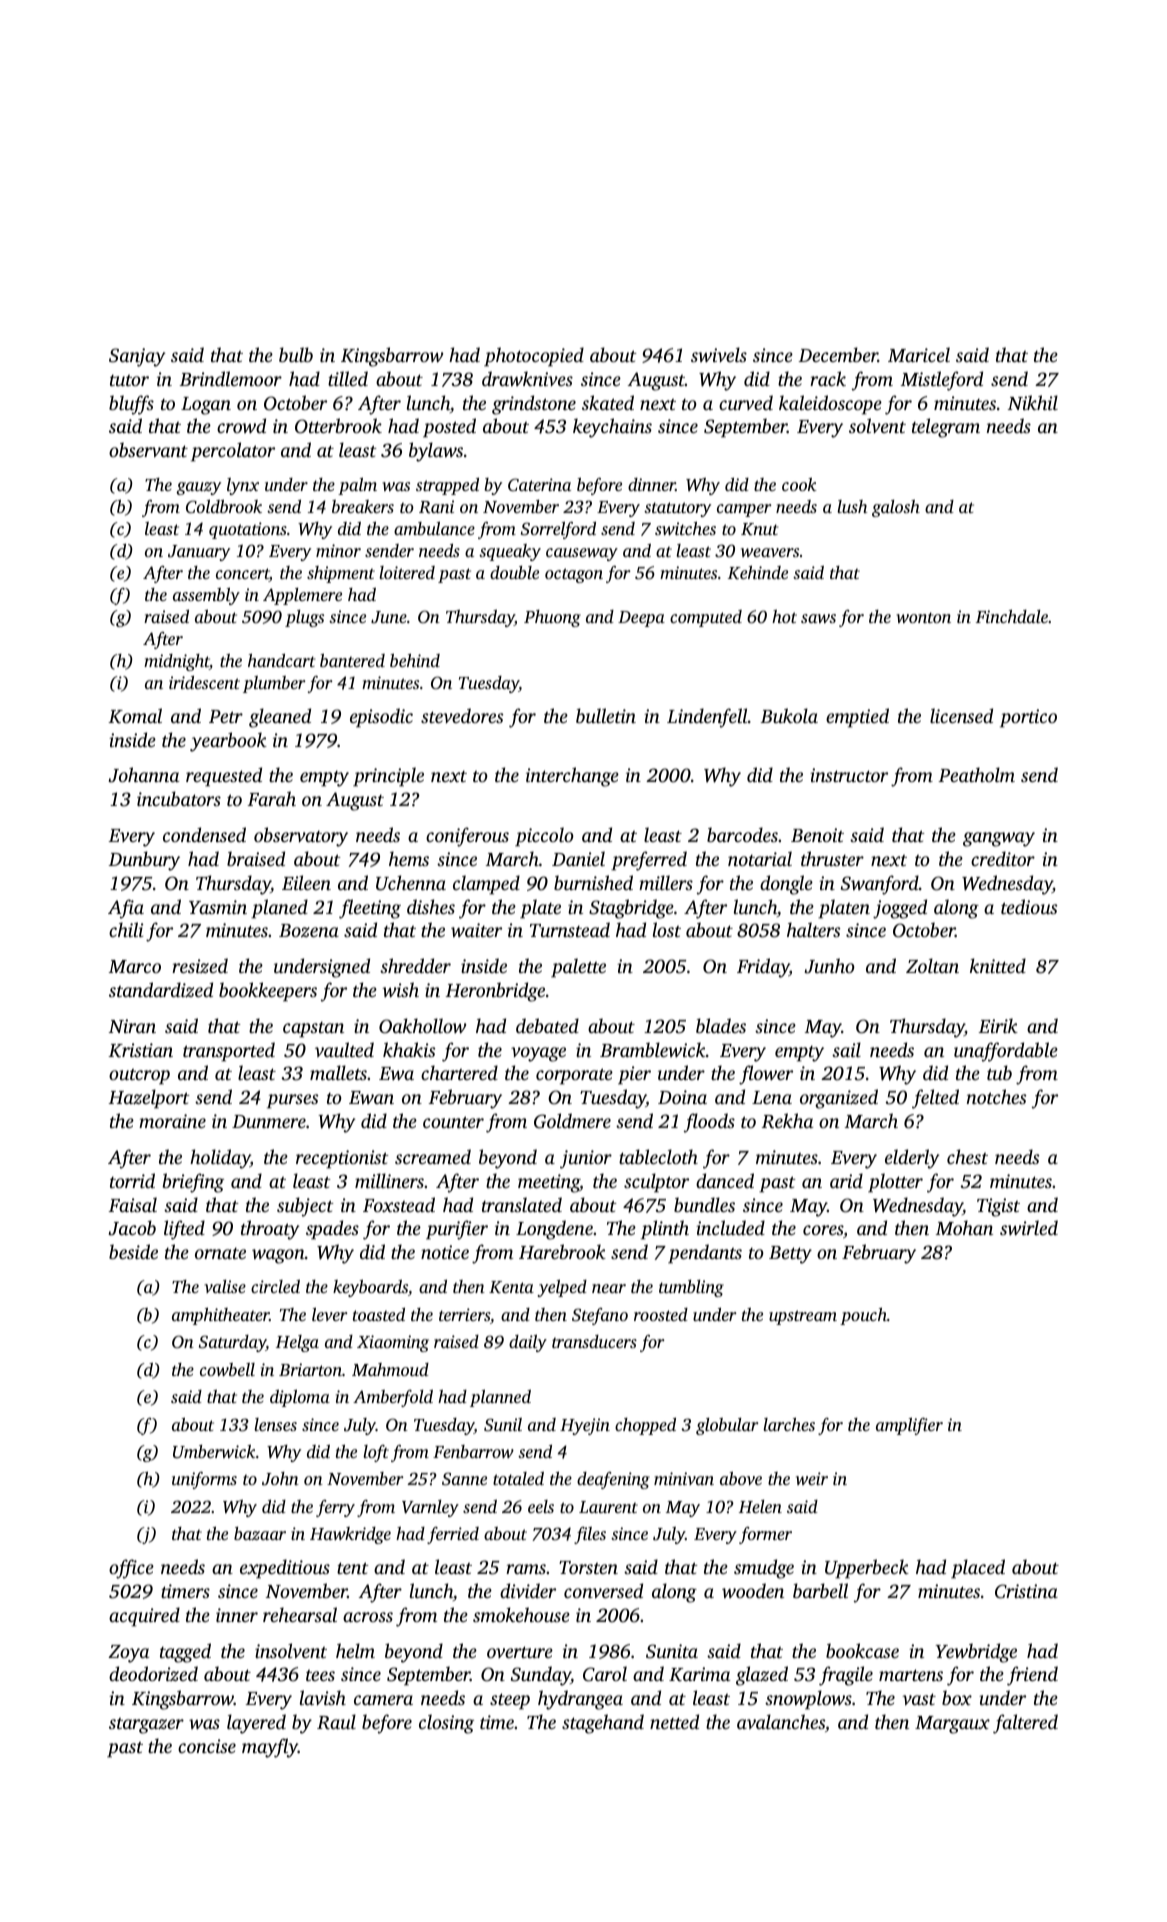 This screenshot has height=1922, width=1167. I want to click on Raul, so click(336, 1722).
